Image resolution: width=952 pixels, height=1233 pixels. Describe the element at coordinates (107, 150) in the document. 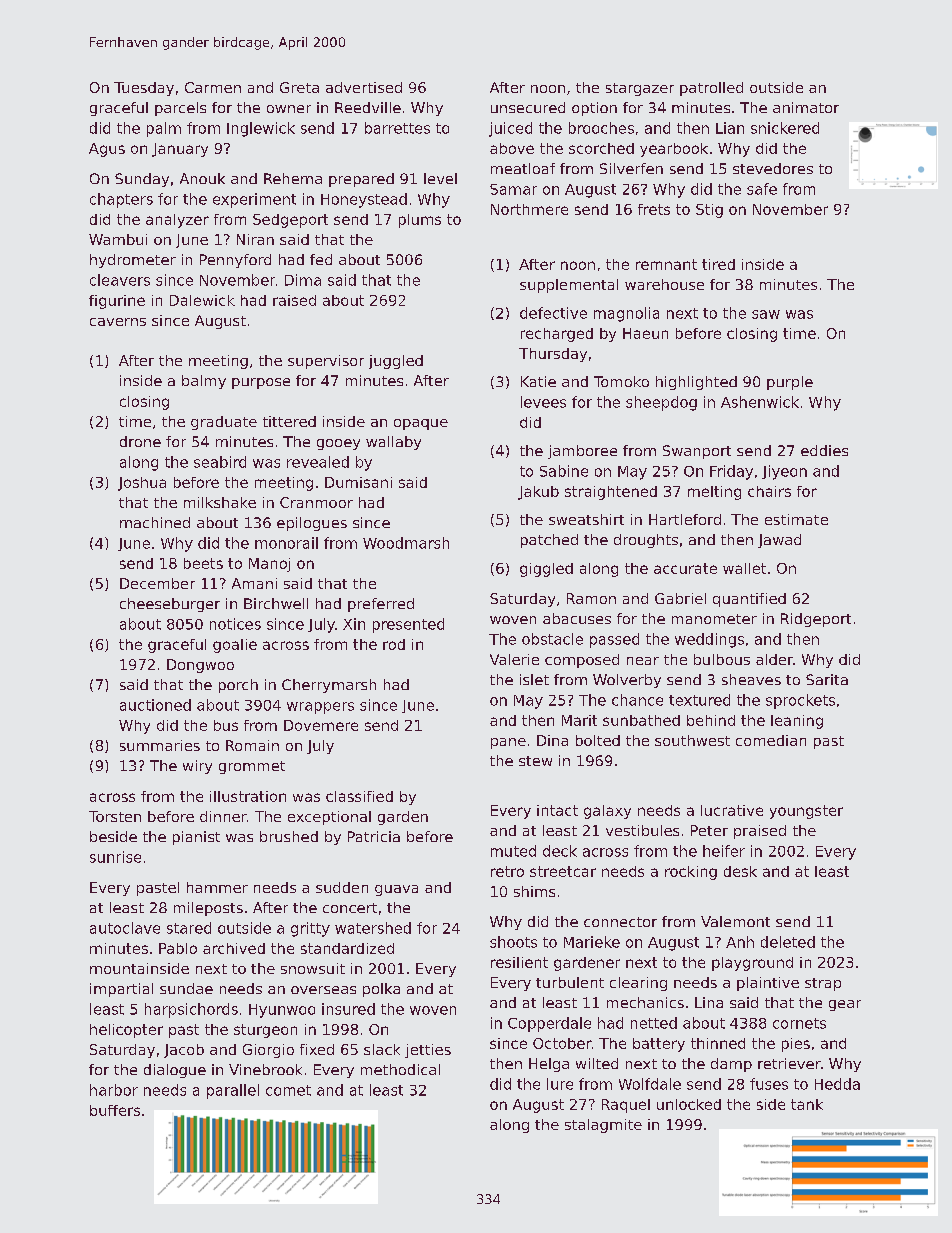

I see `Agus` at that location.
